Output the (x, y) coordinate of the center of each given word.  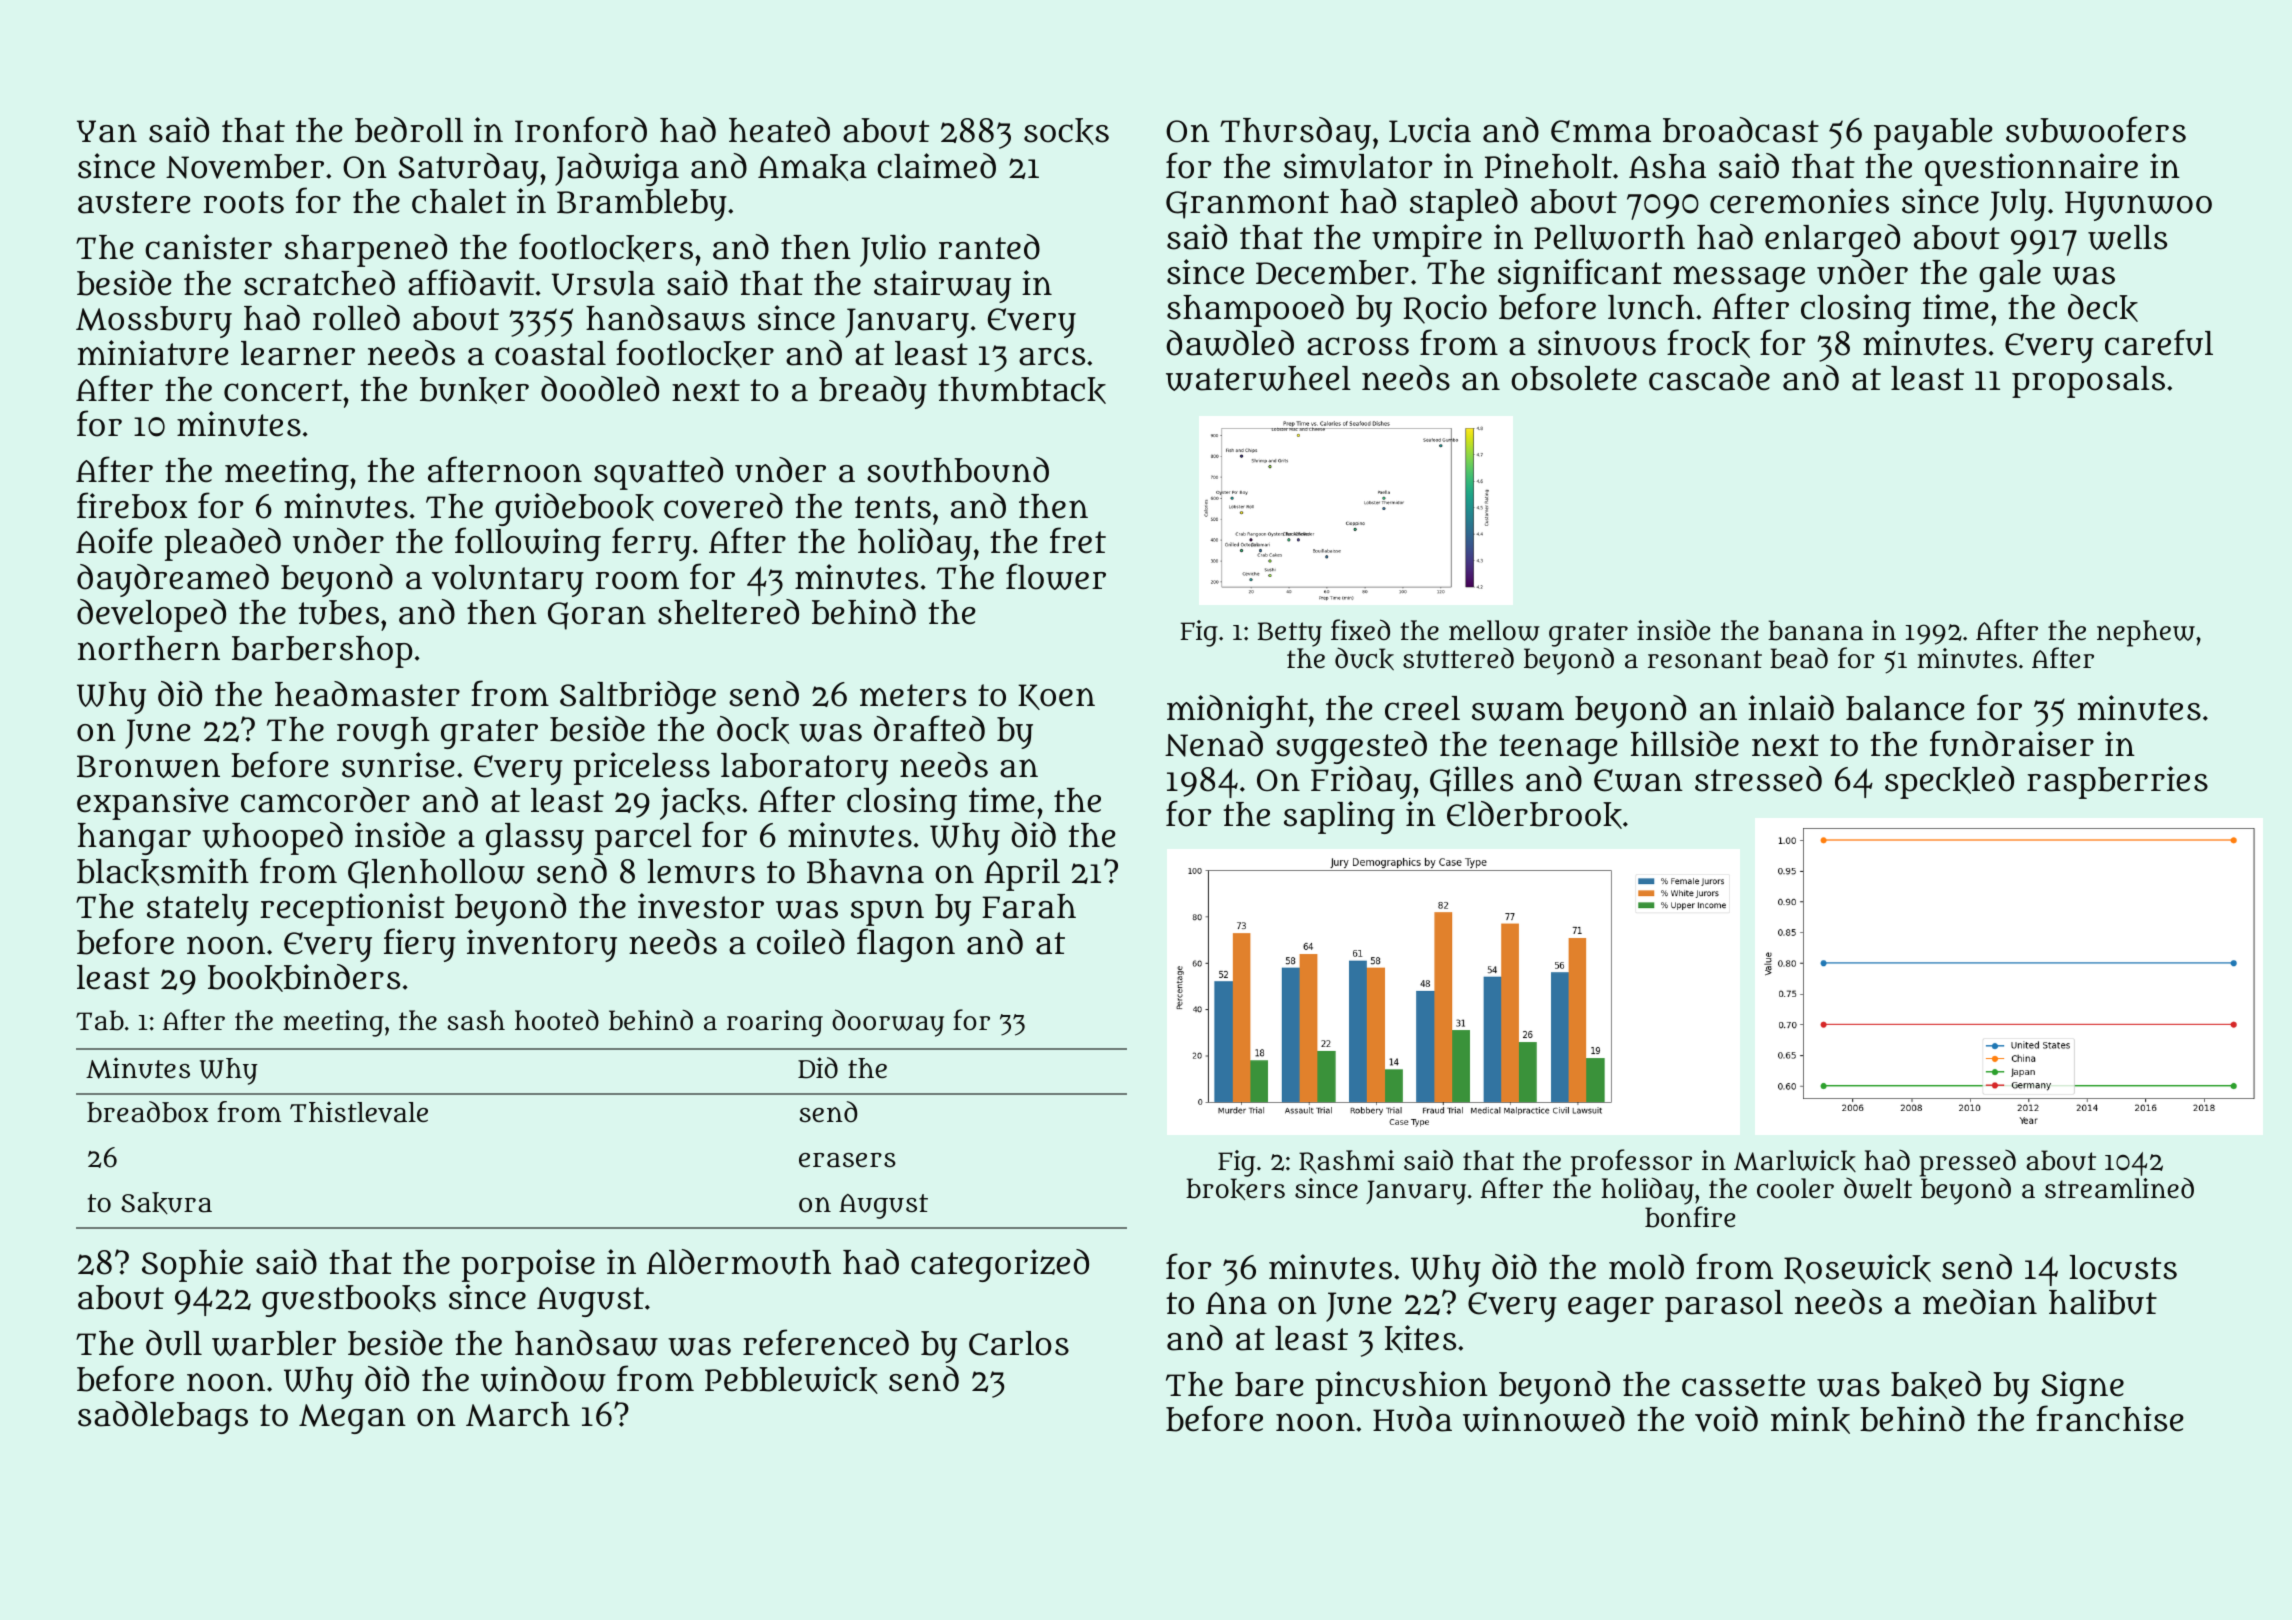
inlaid (1791, 708)
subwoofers (2096, 129)
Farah (1029, 906)
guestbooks (349, 1301)
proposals (2088, 382)
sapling (1339, 817)
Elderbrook (1534, 815)
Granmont (1247, 205)
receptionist (352, 909)
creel (1422, 708)
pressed (1967, 1163)
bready (873, 392)
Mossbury (154, 322)
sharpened (366, 250)
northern (149, 648)
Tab (100, 1020)
